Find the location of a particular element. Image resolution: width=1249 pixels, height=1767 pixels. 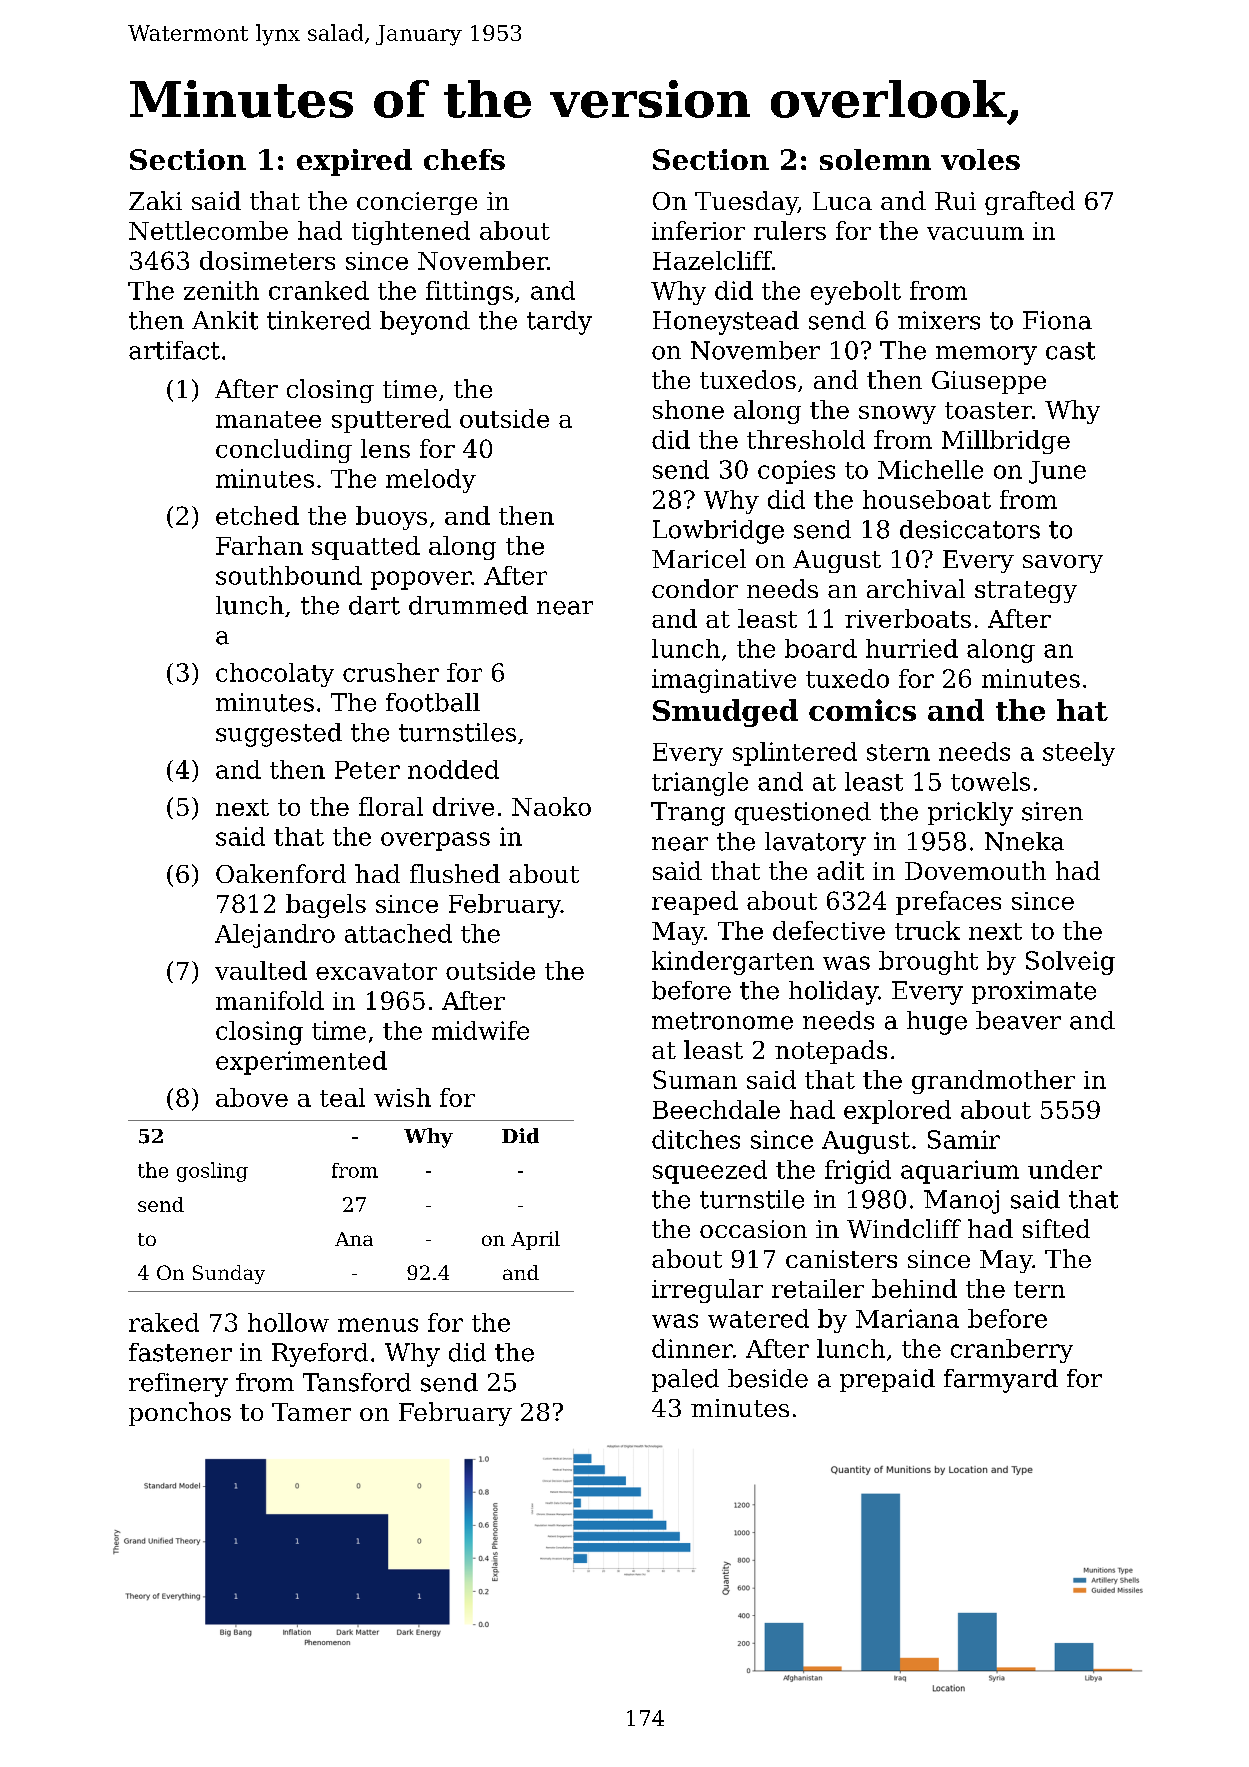

solemn is located at coordinates (875, 159).
